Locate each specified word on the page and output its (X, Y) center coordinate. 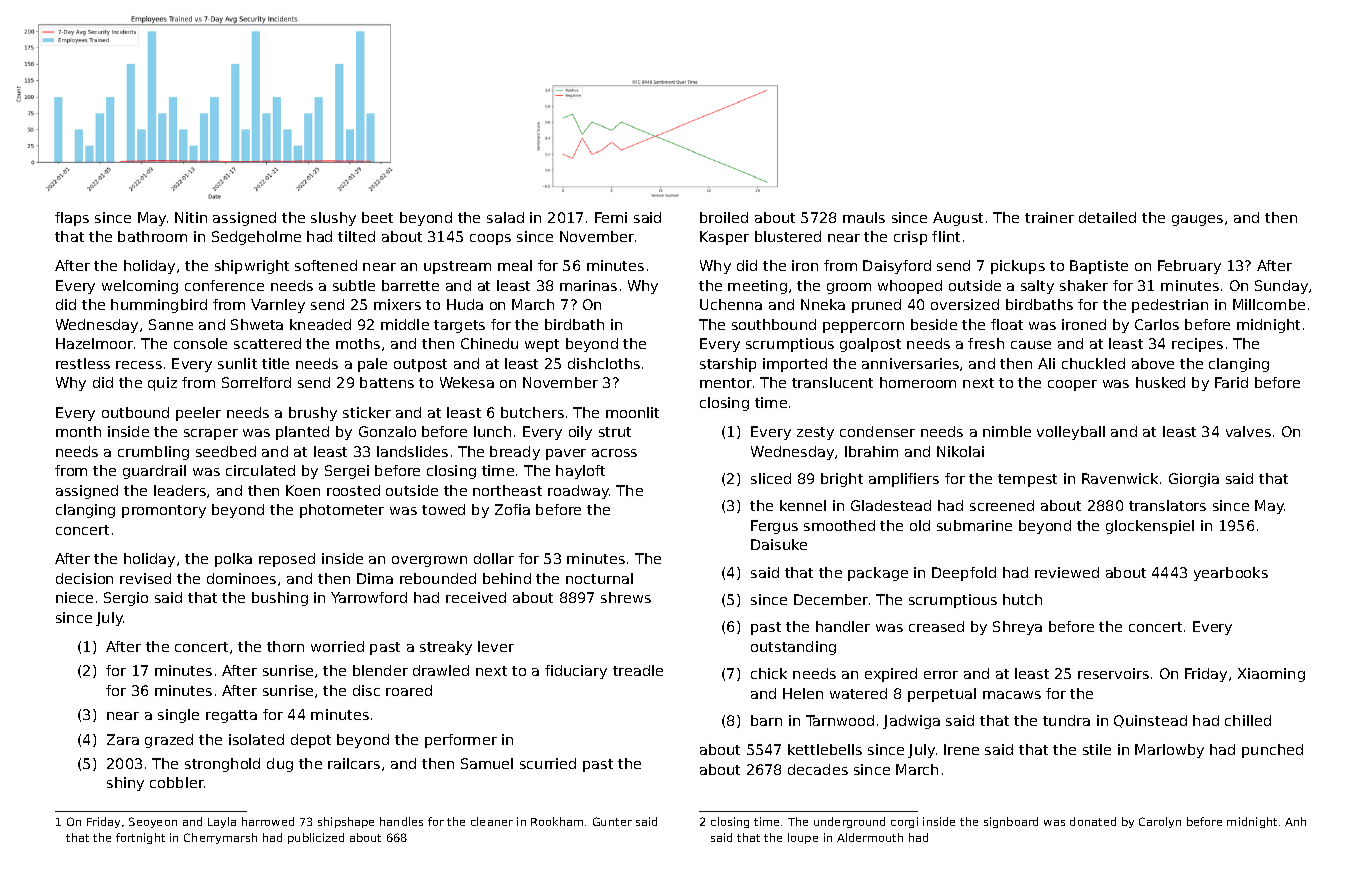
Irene (961, 749)
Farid (1231, 382)
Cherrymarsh (220, 838)
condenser (877, 431)
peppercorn (863, 327)
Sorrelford (256, 382)
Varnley (278, 306)
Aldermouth (870, 837)
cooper (1072, 385)
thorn (285, 646)
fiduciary (576, 672)
